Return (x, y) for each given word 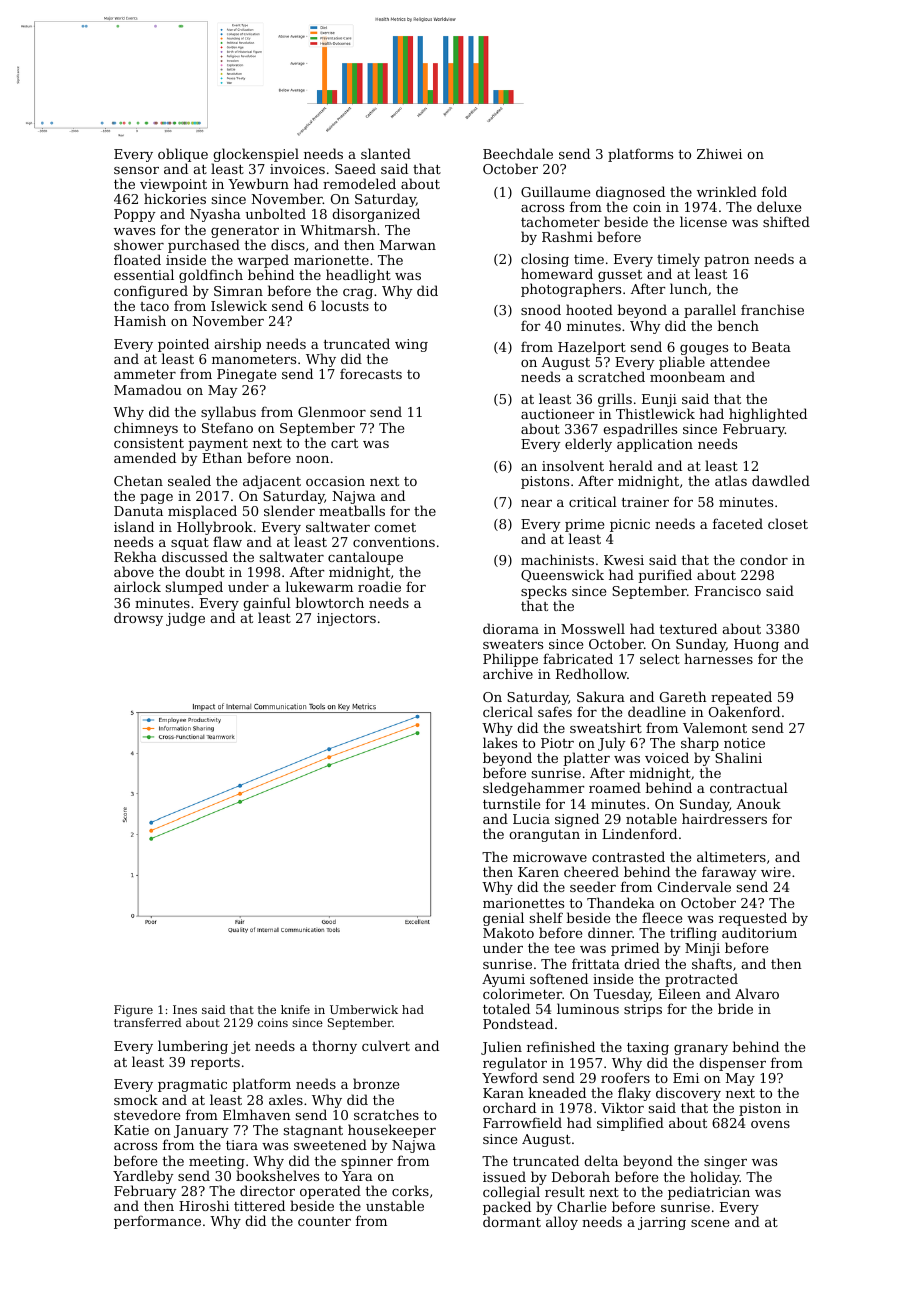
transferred (148, 1022)
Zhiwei (719, 153)
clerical (508, 711)
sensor (136, 170)
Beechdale (518, 153)
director (267, 1190)
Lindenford (639, 833)
